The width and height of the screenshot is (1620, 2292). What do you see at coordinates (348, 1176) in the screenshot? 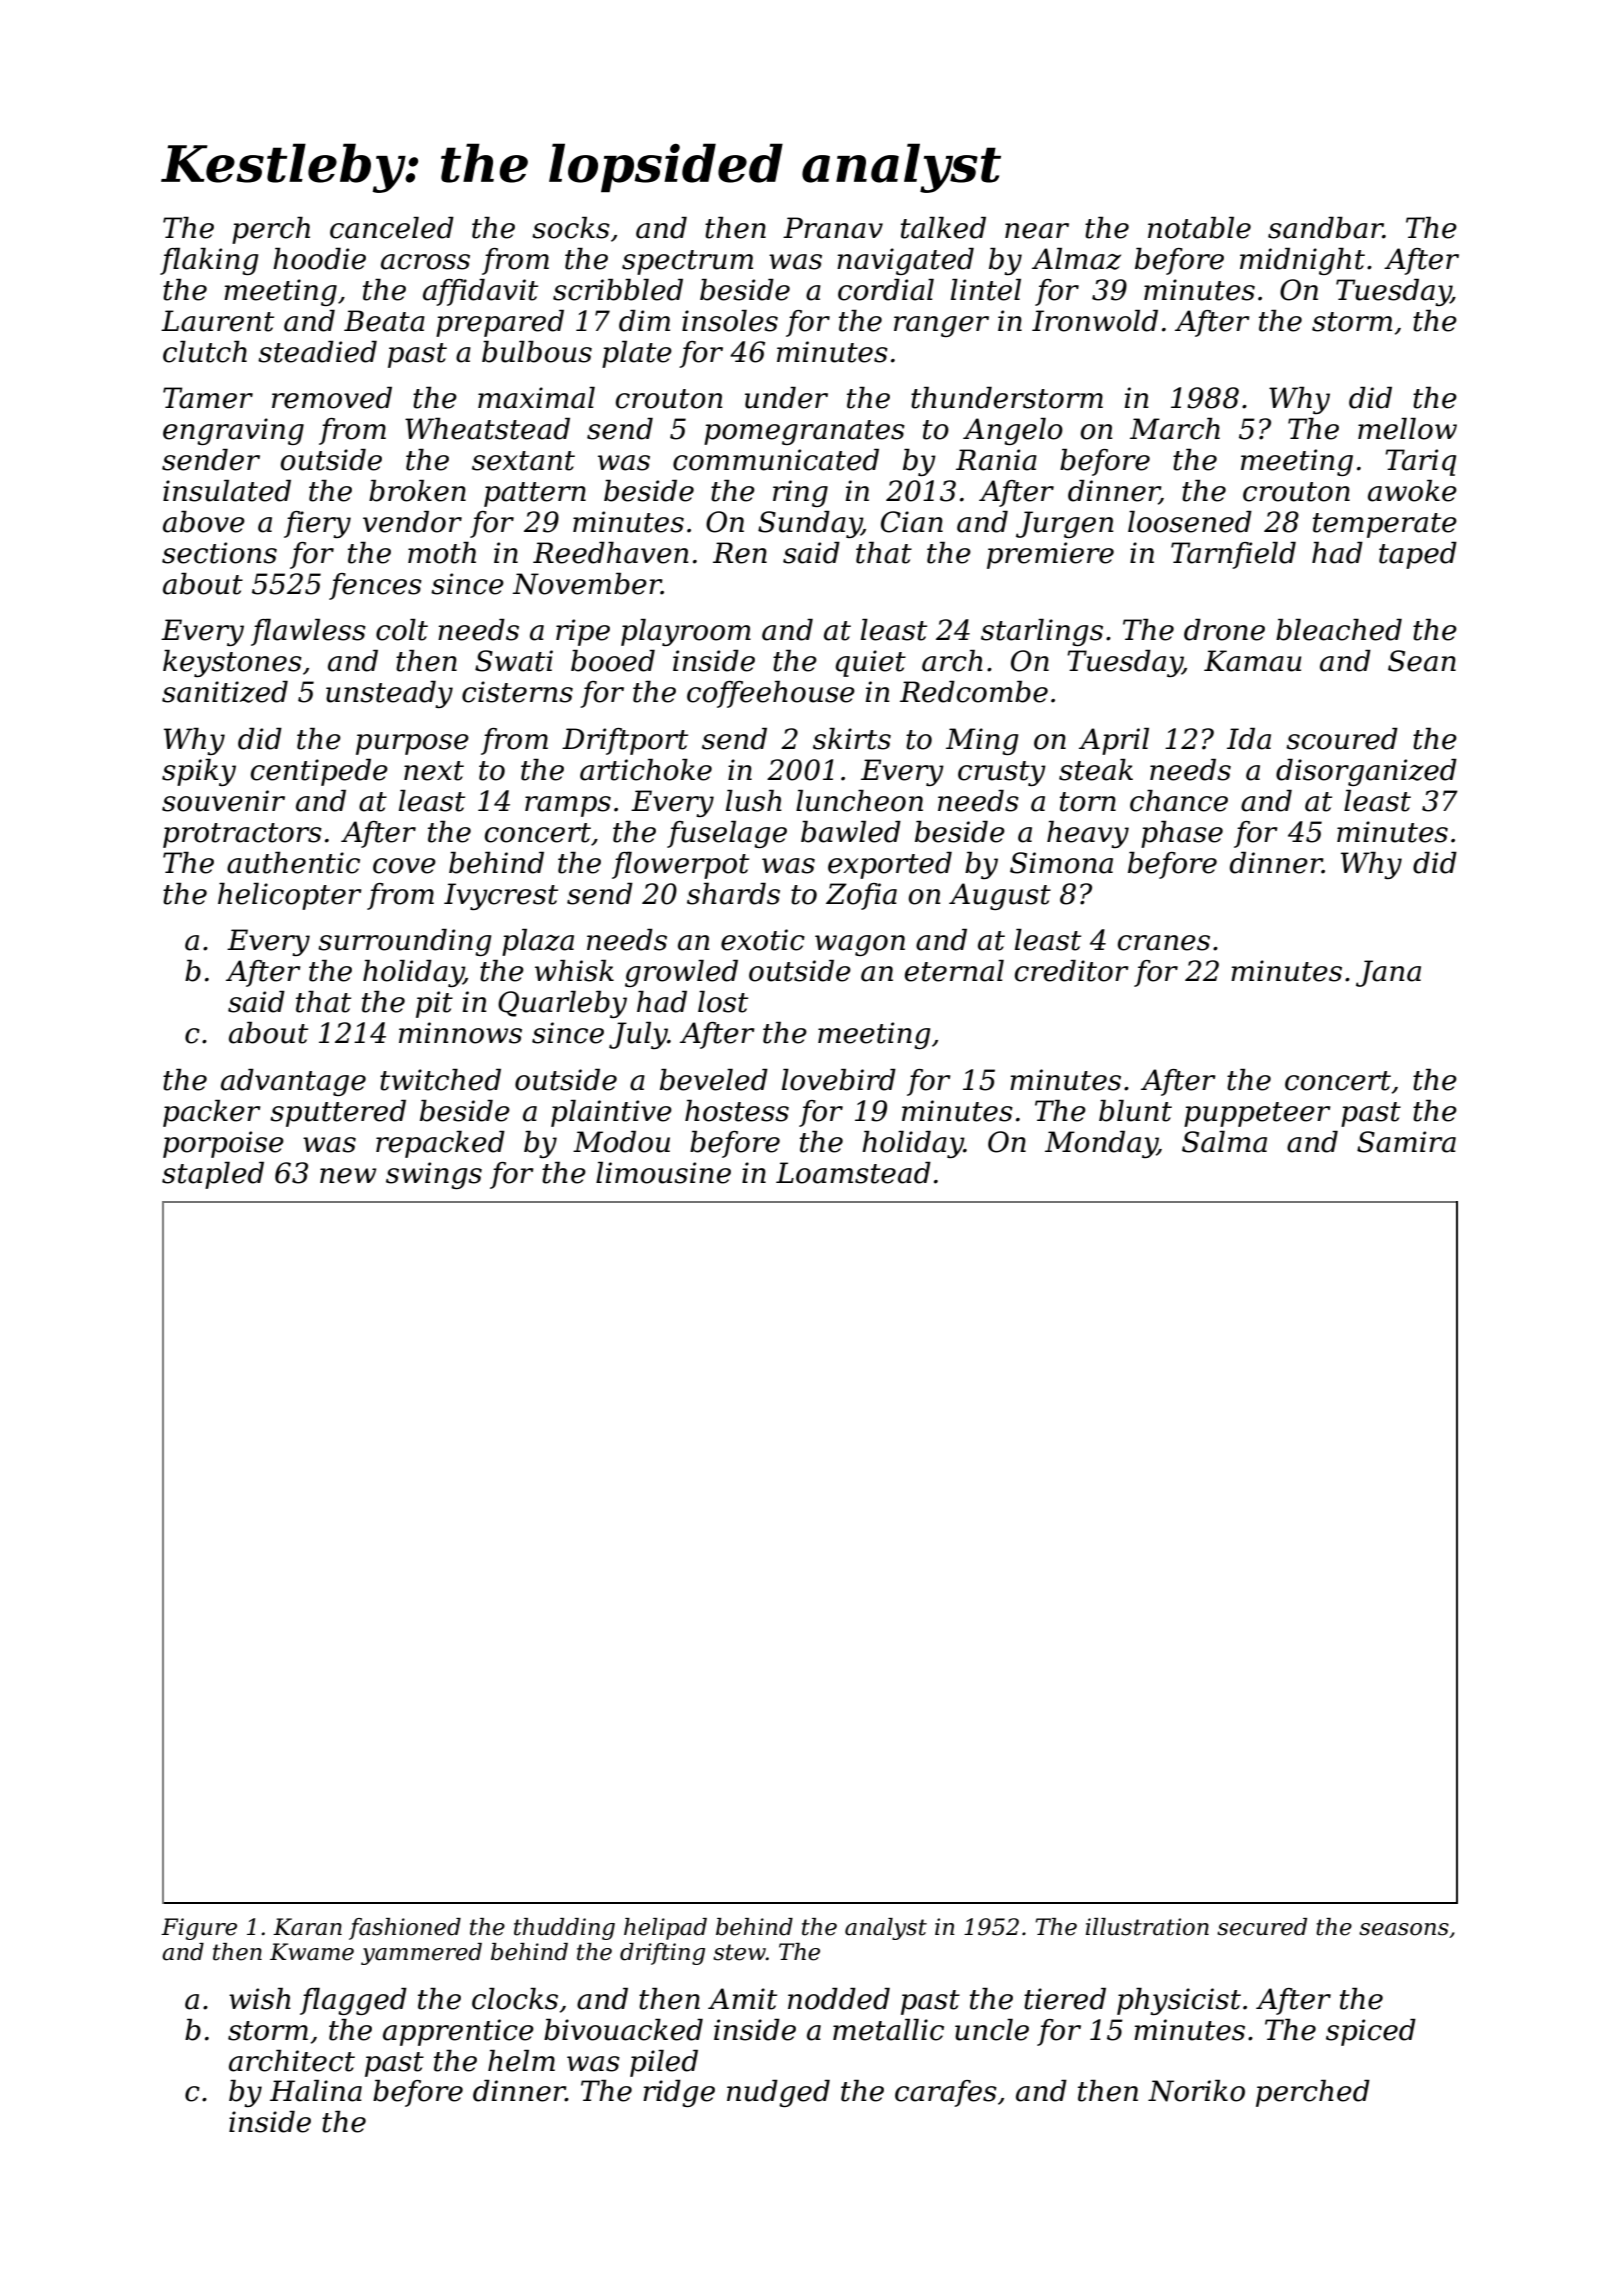
I see `new` at bounding box center [348, 1176].
